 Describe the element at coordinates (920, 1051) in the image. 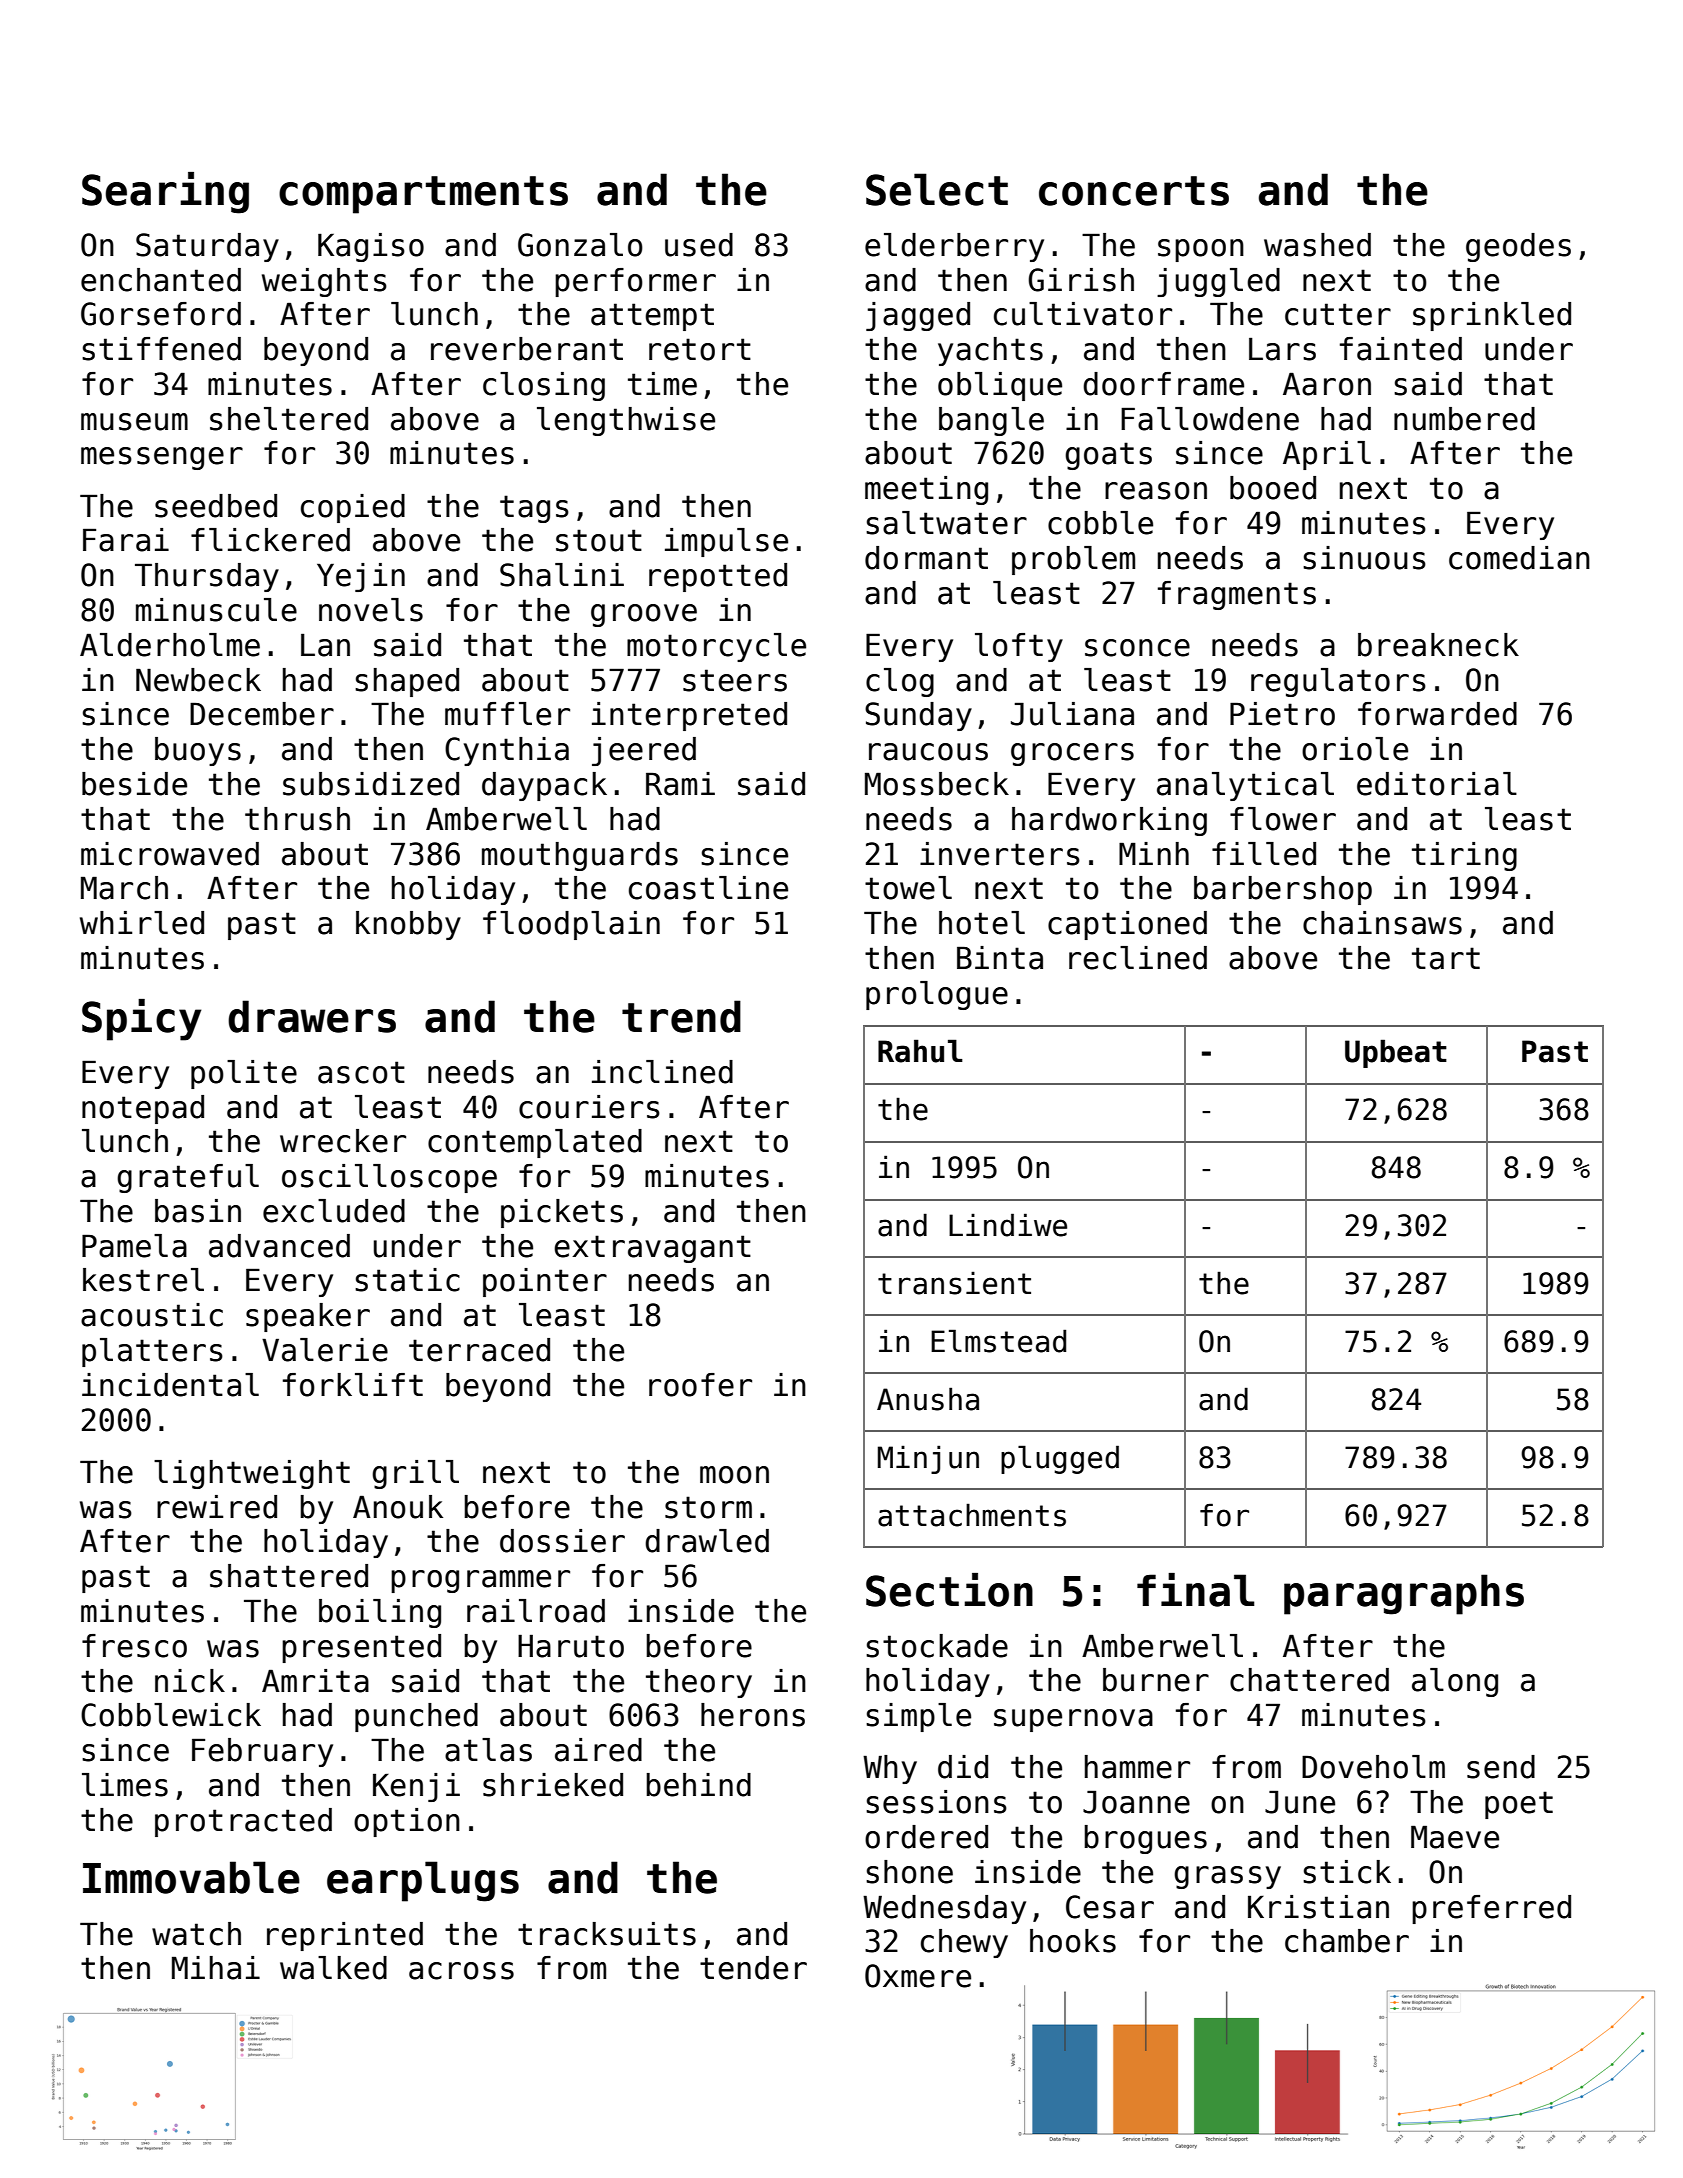

I see `Rahul` at that location.
